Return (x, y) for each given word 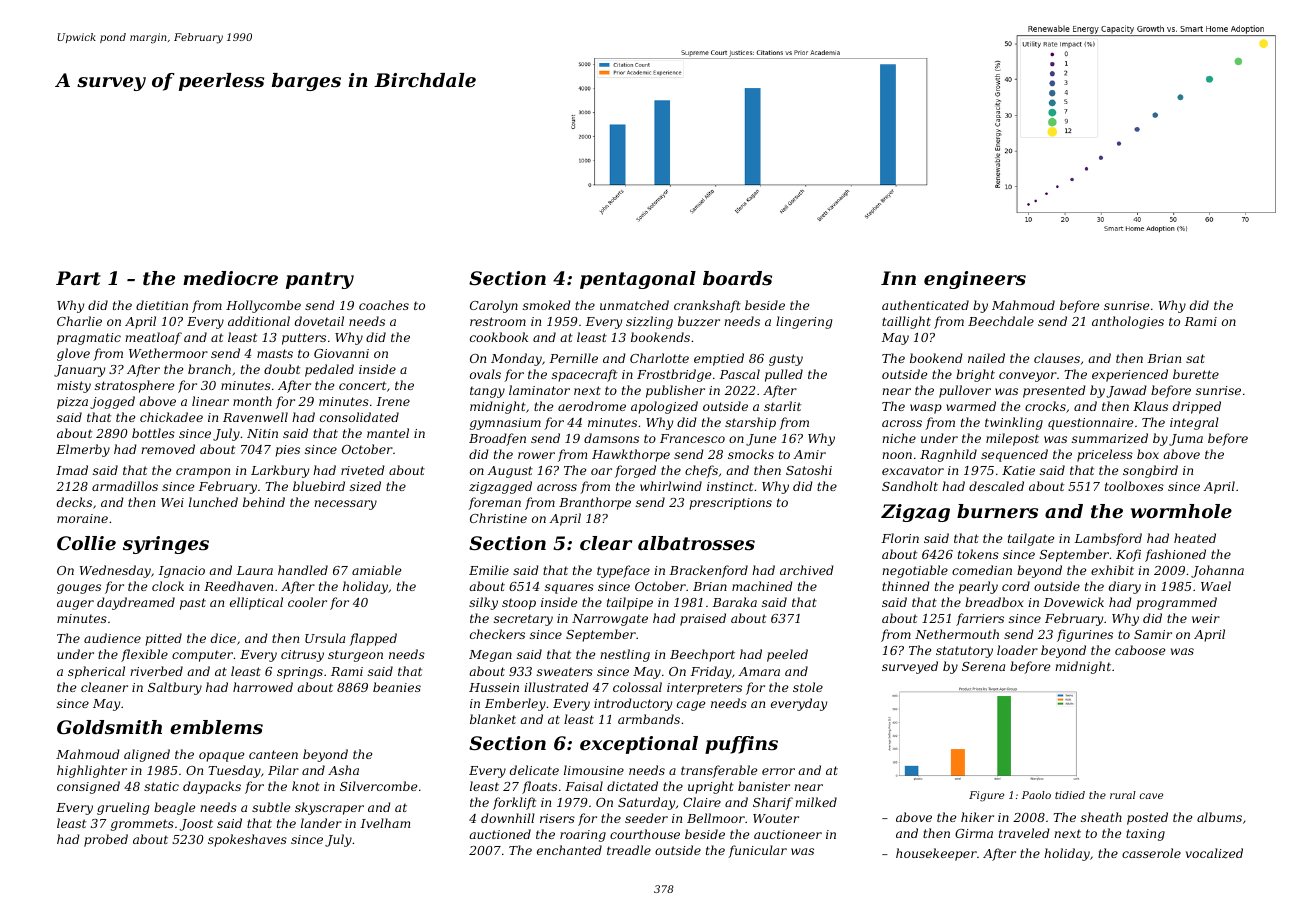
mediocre (230, 278)
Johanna (1217, 571)
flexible (144, 655)
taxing (1145, 835)
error (778, 771)
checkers (497, 634)
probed (106, 840)
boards (737, 278)
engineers (975, 280)
